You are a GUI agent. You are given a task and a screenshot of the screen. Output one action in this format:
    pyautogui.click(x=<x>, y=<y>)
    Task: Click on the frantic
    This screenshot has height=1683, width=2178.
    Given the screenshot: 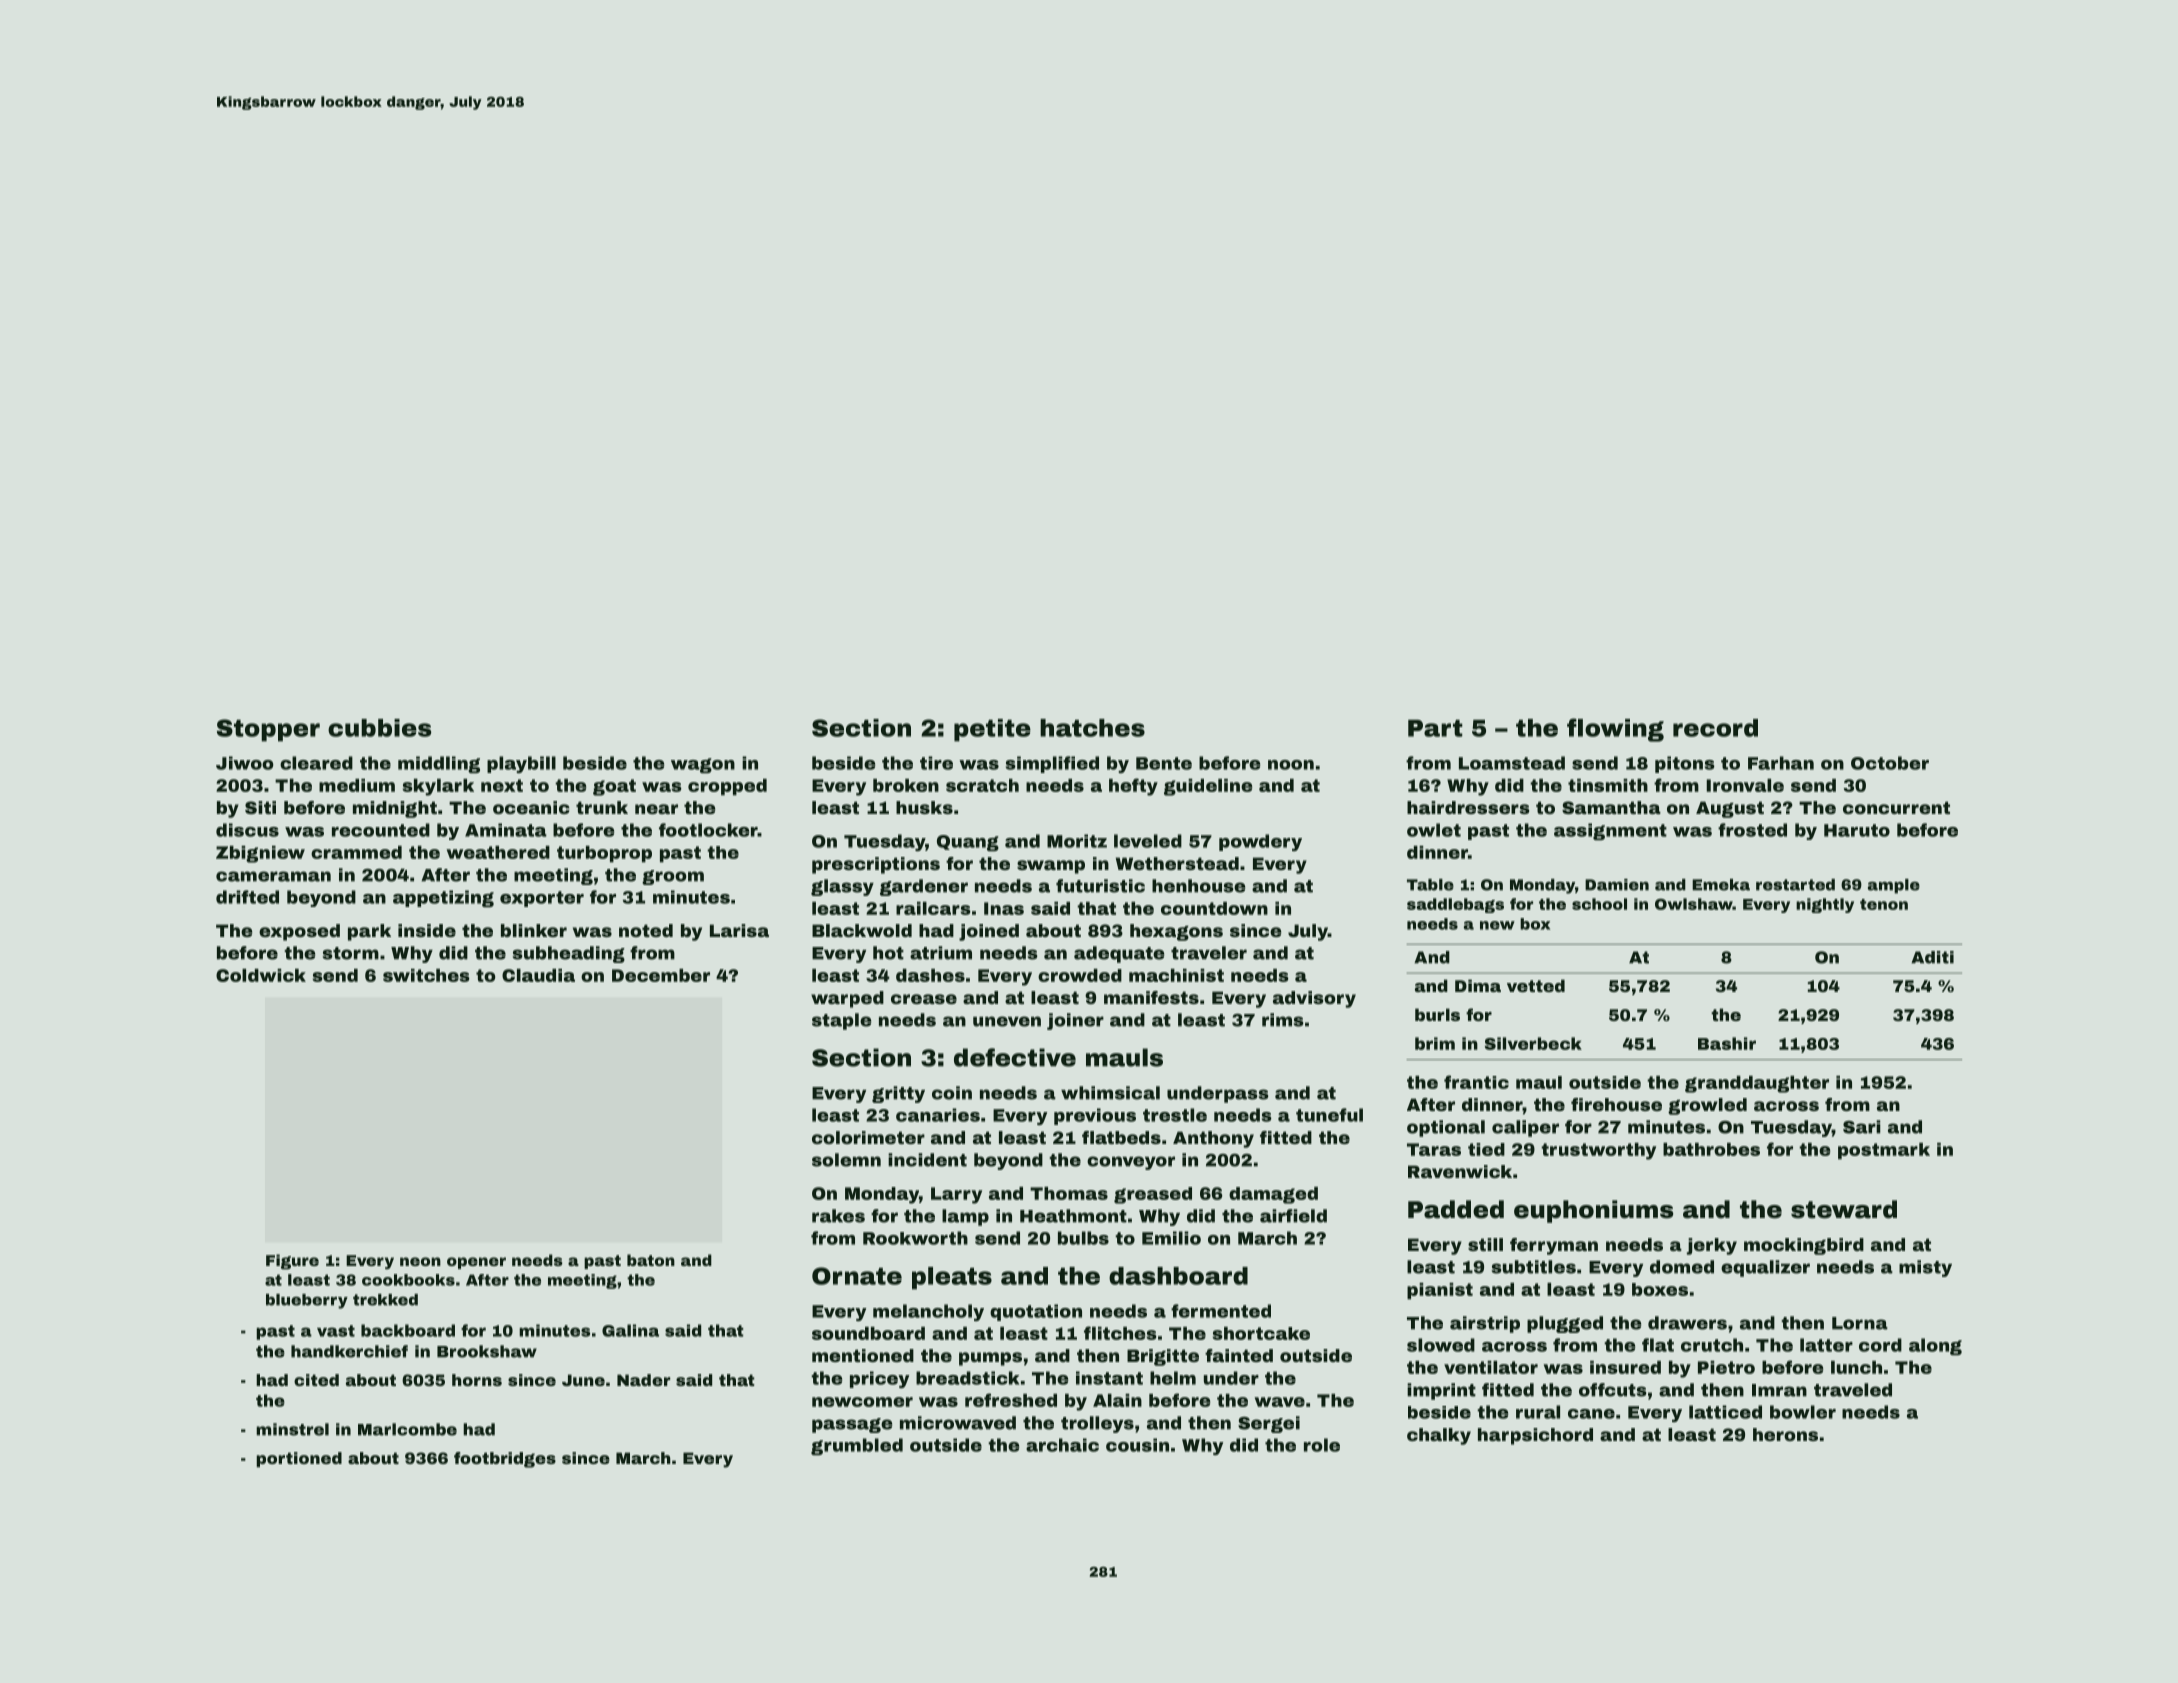 What is the action you would take?
    pyautogui.click(x=1476, y=1082)
